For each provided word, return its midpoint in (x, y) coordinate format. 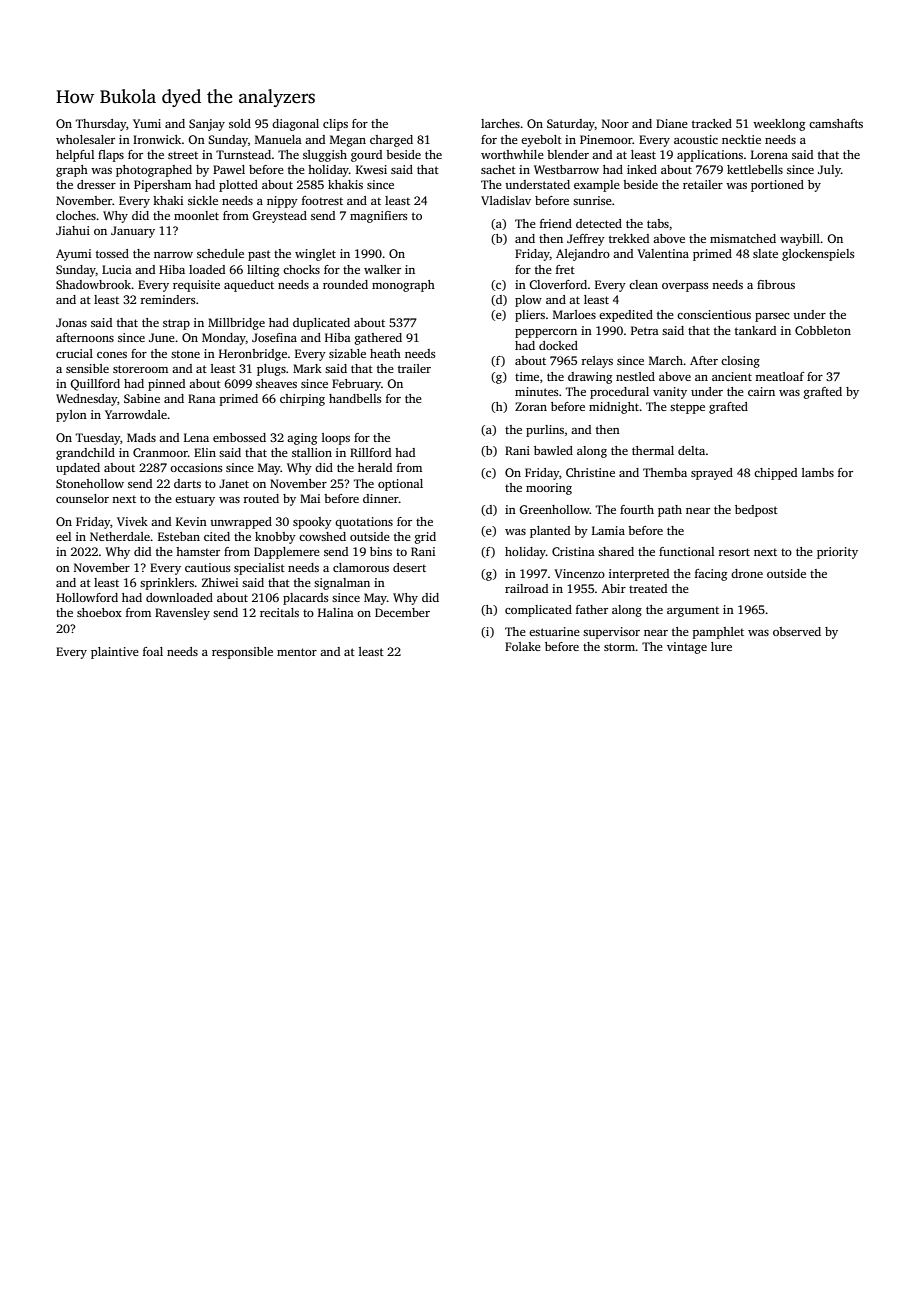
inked (642, 169)
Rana (202, 398)
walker (382, 269)
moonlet (196, 215)
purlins (545, 431)
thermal (653, 450)
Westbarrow (566, 169)
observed (797, 631)
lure (721, 646)
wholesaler (85, 139)
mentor (297, 652)
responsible (242, 653)
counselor (82, 498)
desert (409, 567)
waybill (800, 240)
